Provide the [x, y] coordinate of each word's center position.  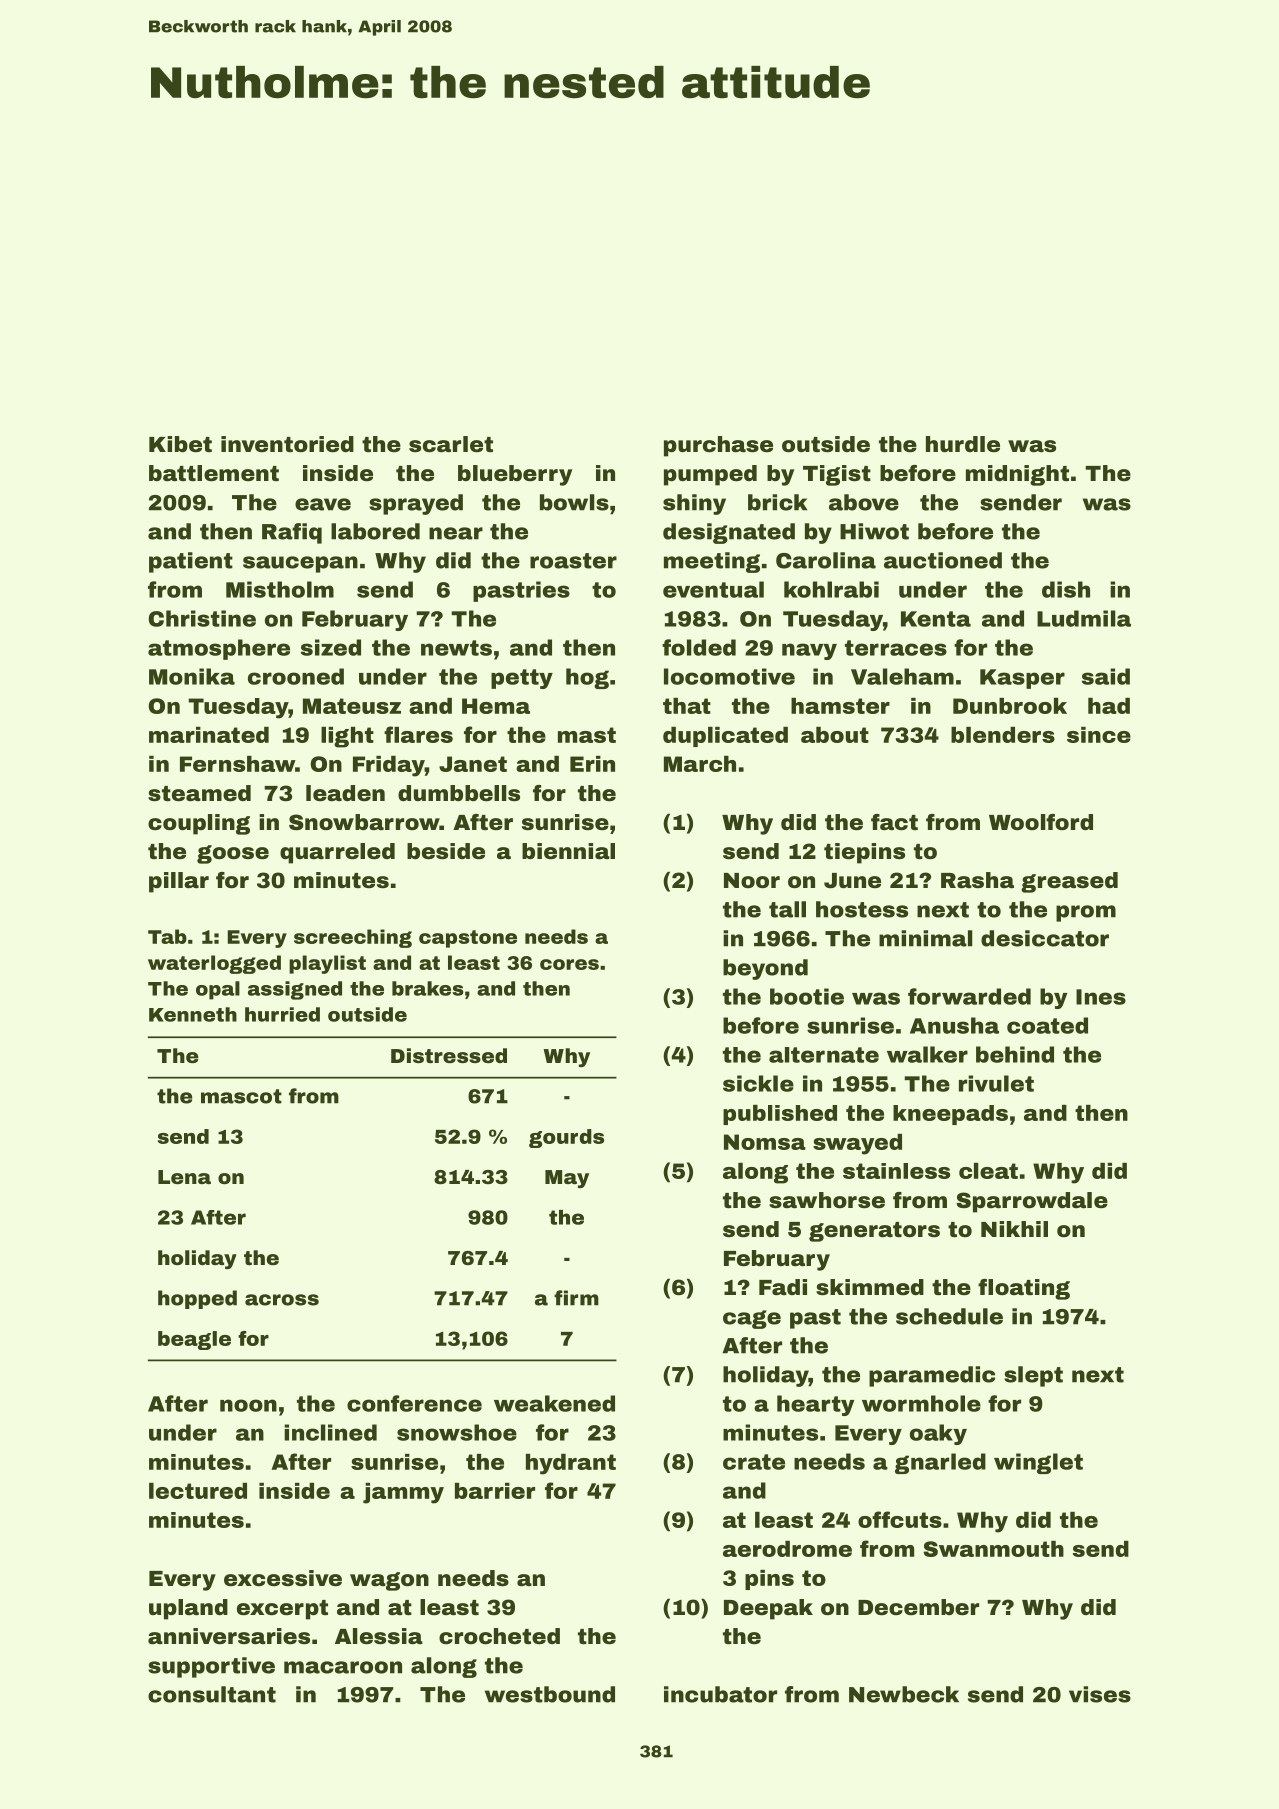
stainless [896, 1171]
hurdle [963, 444]
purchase [718, 446]
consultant [212, 1694]
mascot [241, 1096]
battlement [214, 473]
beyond [765, 969]
